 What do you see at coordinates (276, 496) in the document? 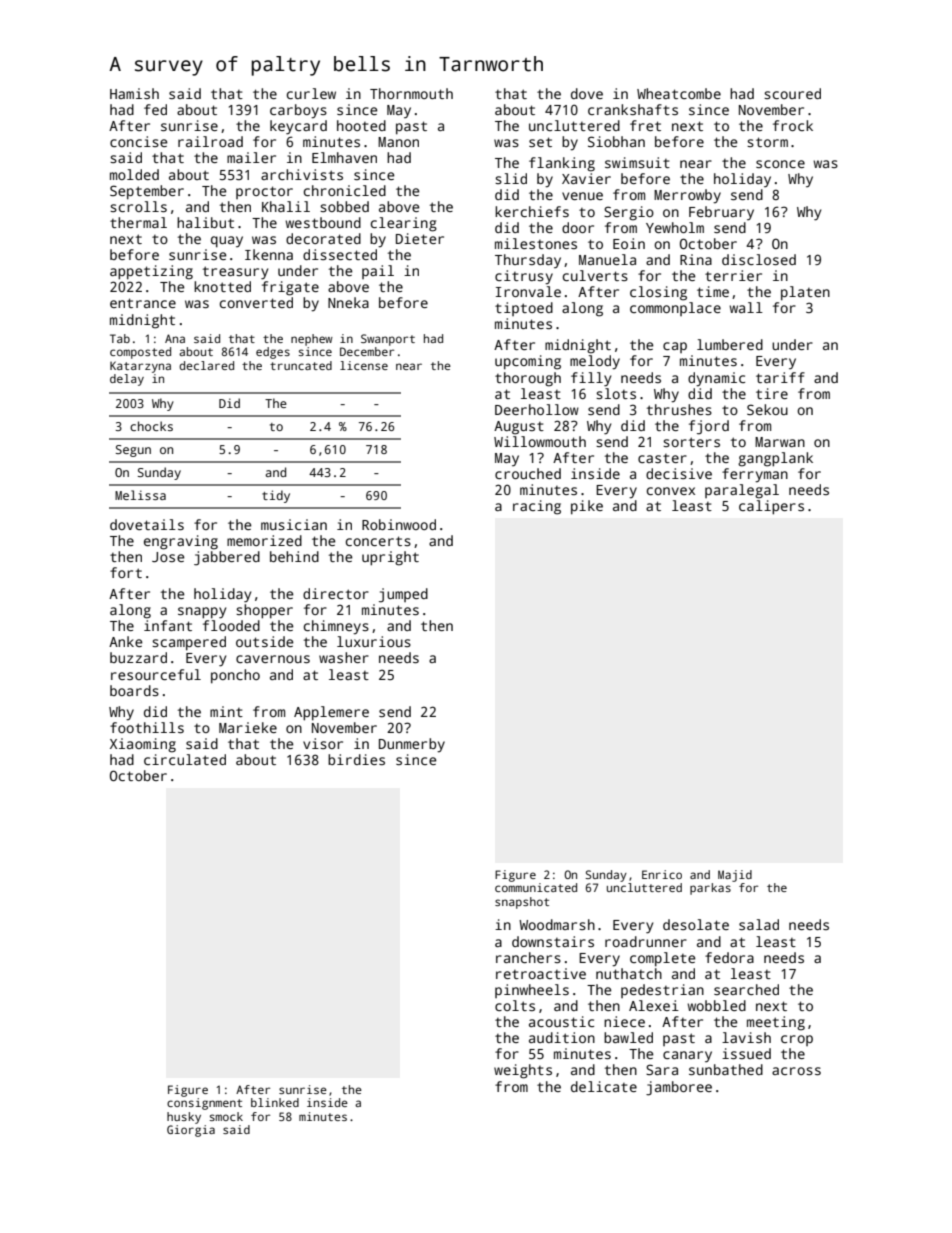
I see `tidy` at bounding box center [276, 496].
